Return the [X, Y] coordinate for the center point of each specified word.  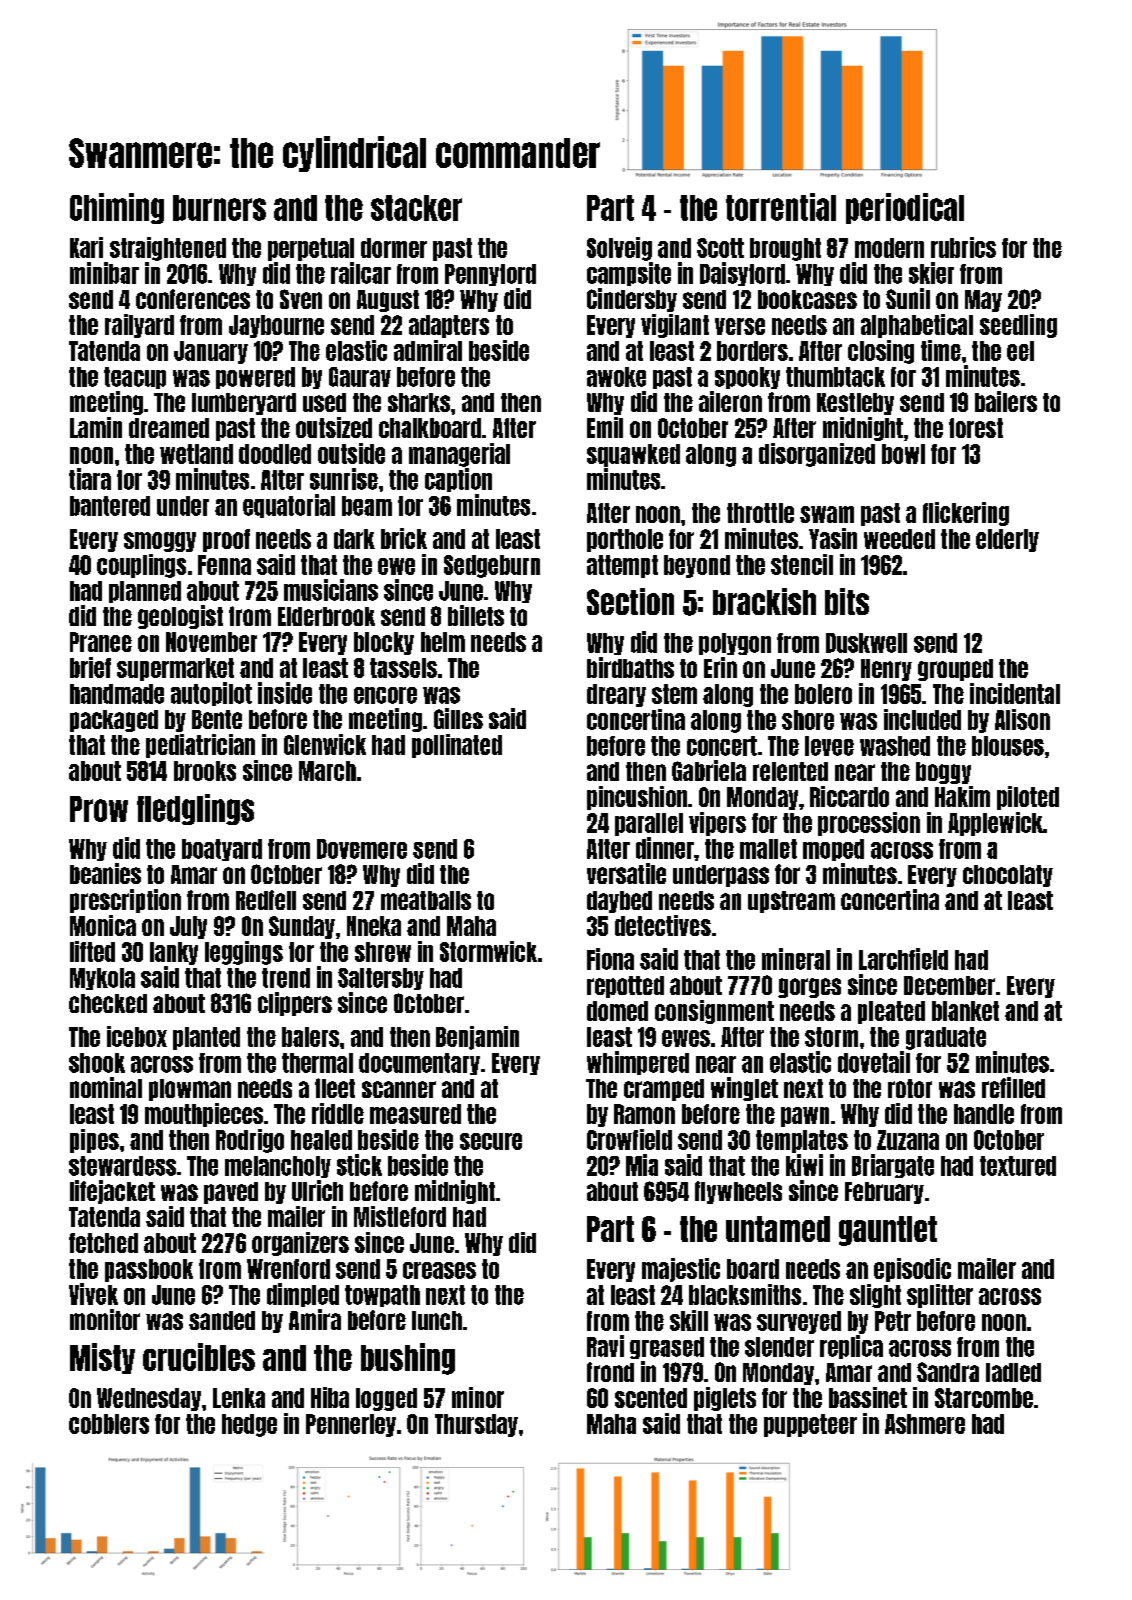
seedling [1018, 326]
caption [458, 480]
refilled [1013, 1087]
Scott [720, 248]
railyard [139, 326]
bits [847, 601]
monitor [105, 1319]
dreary [616, 695]
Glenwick [325, 744]
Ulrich [317, 1190]
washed [895, 746]
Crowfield [629, 1139]
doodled [275, 454]
